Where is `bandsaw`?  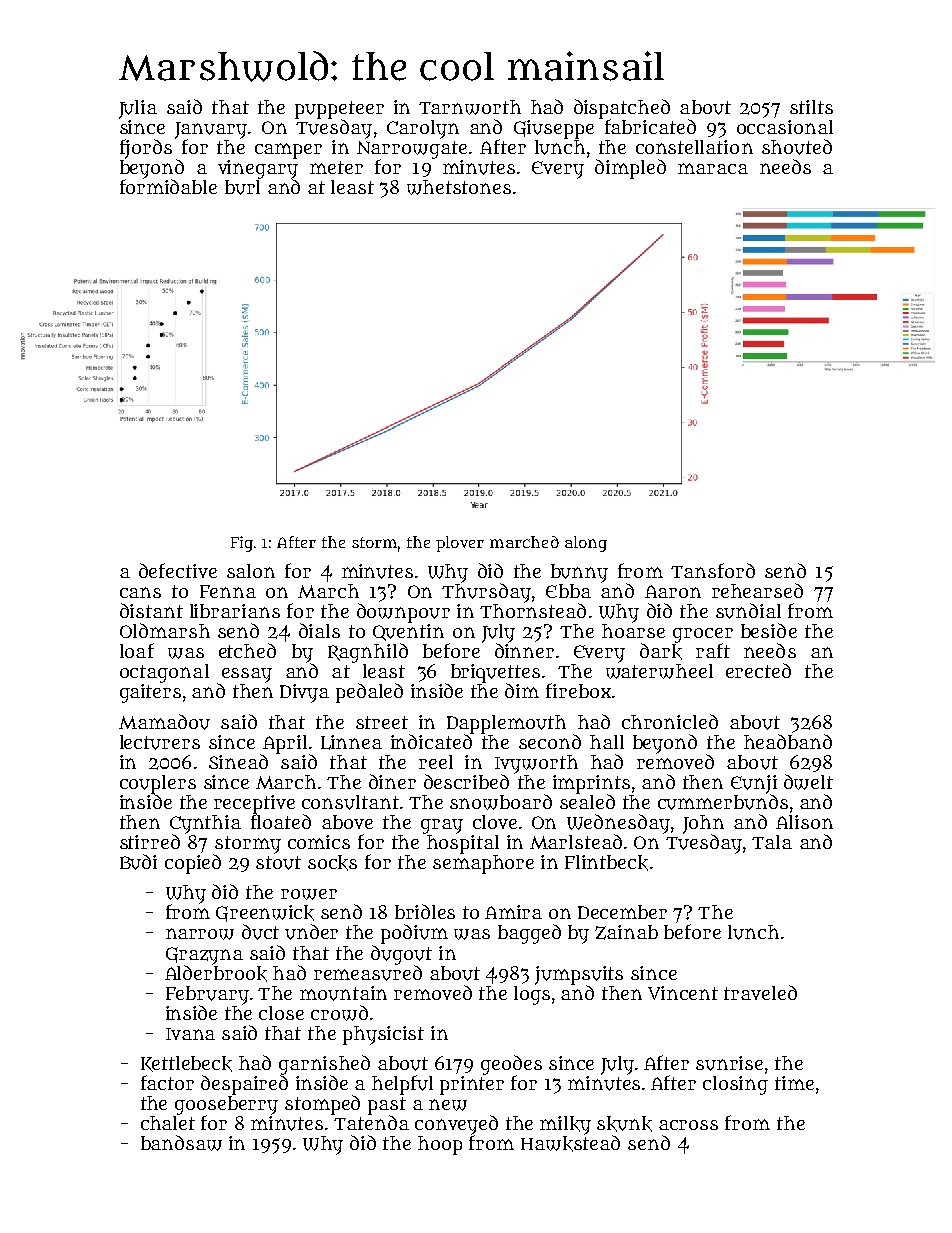 bandsaw is located at coordinates (181, 1143).
